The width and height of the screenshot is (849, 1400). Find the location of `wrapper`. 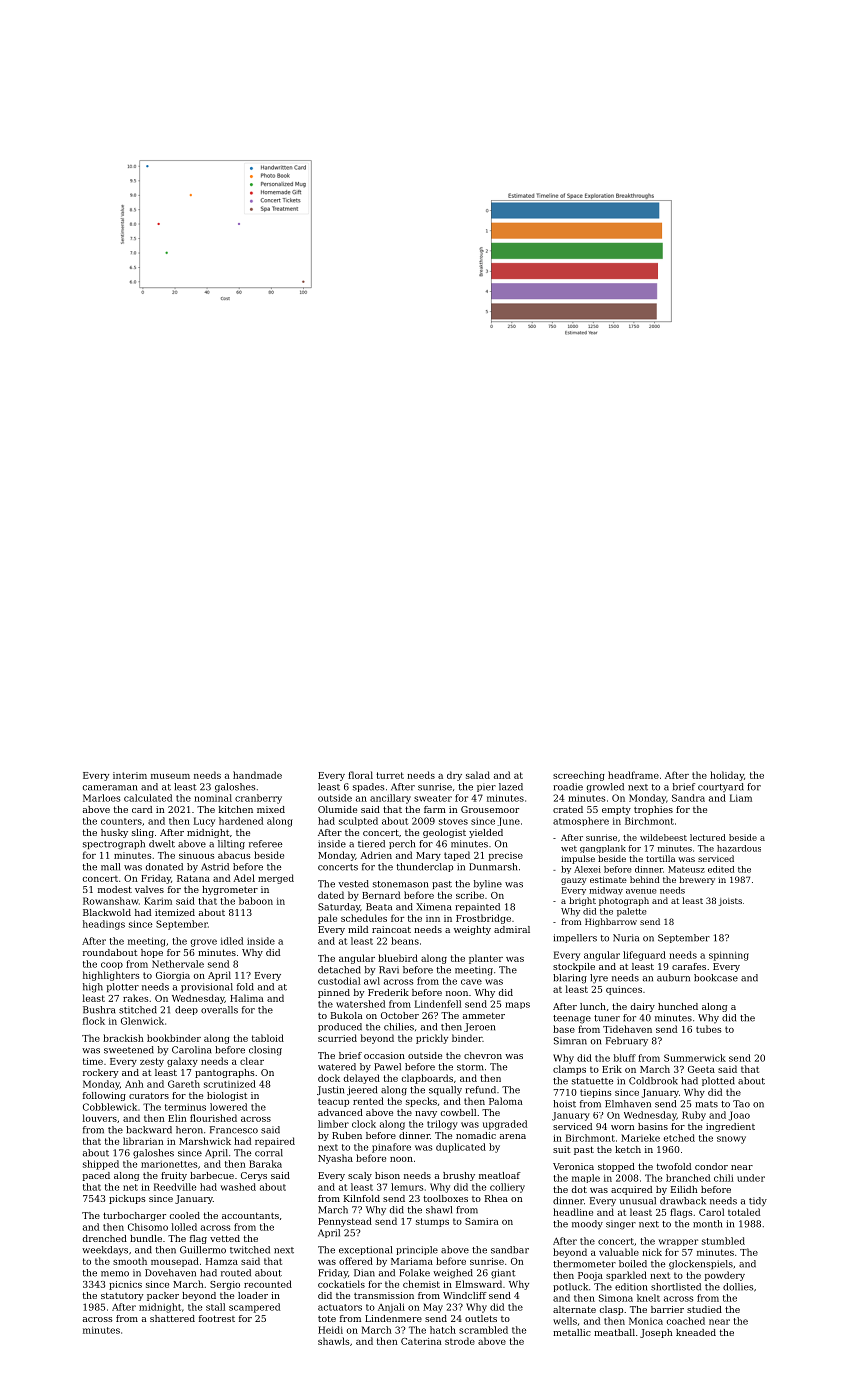

wrapper is located at coordinates (678, 1242).
